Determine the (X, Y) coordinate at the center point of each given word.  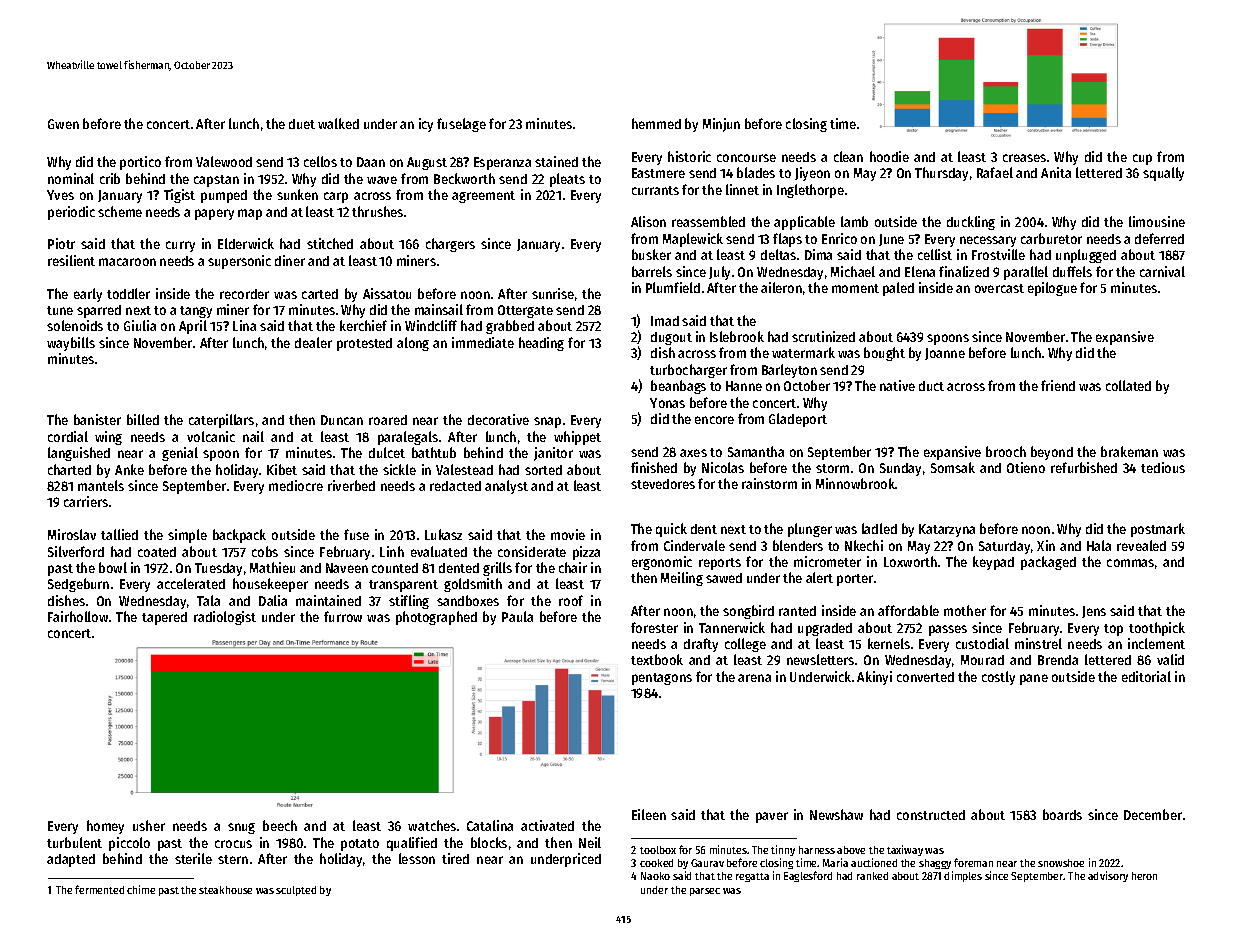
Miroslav (72, 534)
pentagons (662, 679)
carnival (1162, 271)
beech (280, 825)
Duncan (342, 420)
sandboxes (468, 600)
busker (651, 254)
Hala (1099, 545)
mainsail (439, 309)
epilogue (1052, 289)
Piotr (61, 243)
